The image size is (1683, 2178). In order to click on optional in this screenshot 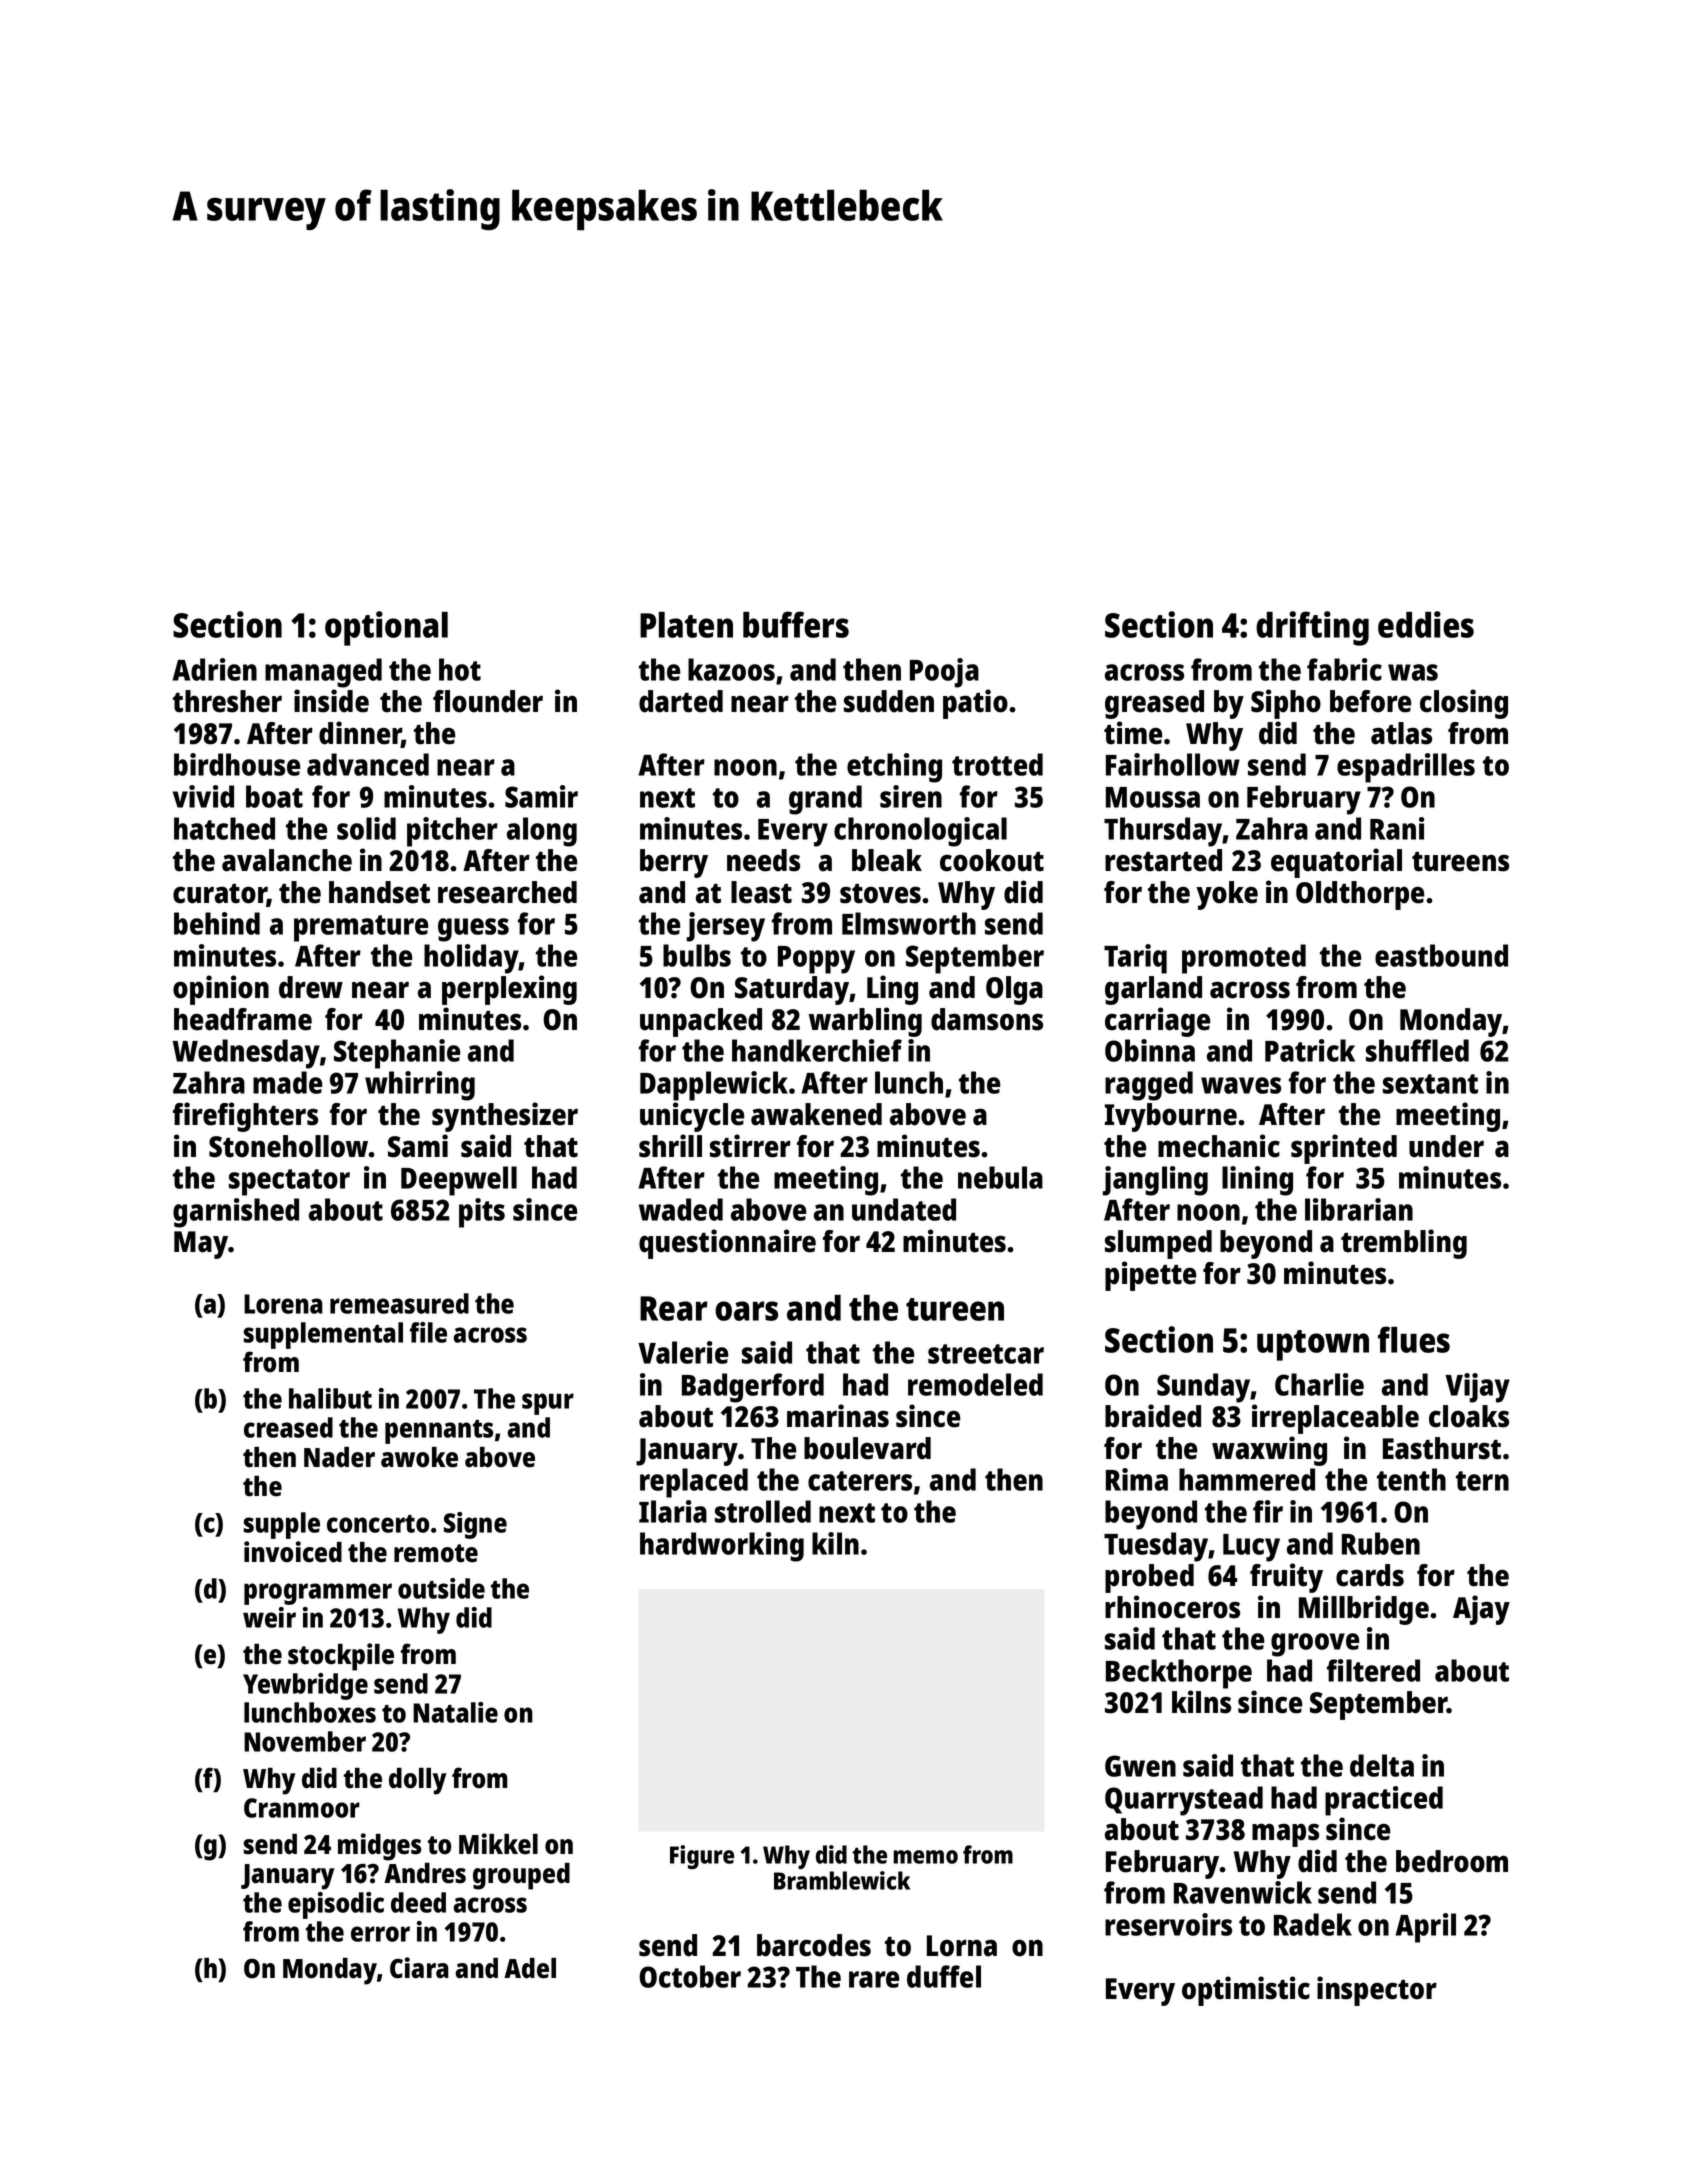, I will do `click(386, 628)`.
